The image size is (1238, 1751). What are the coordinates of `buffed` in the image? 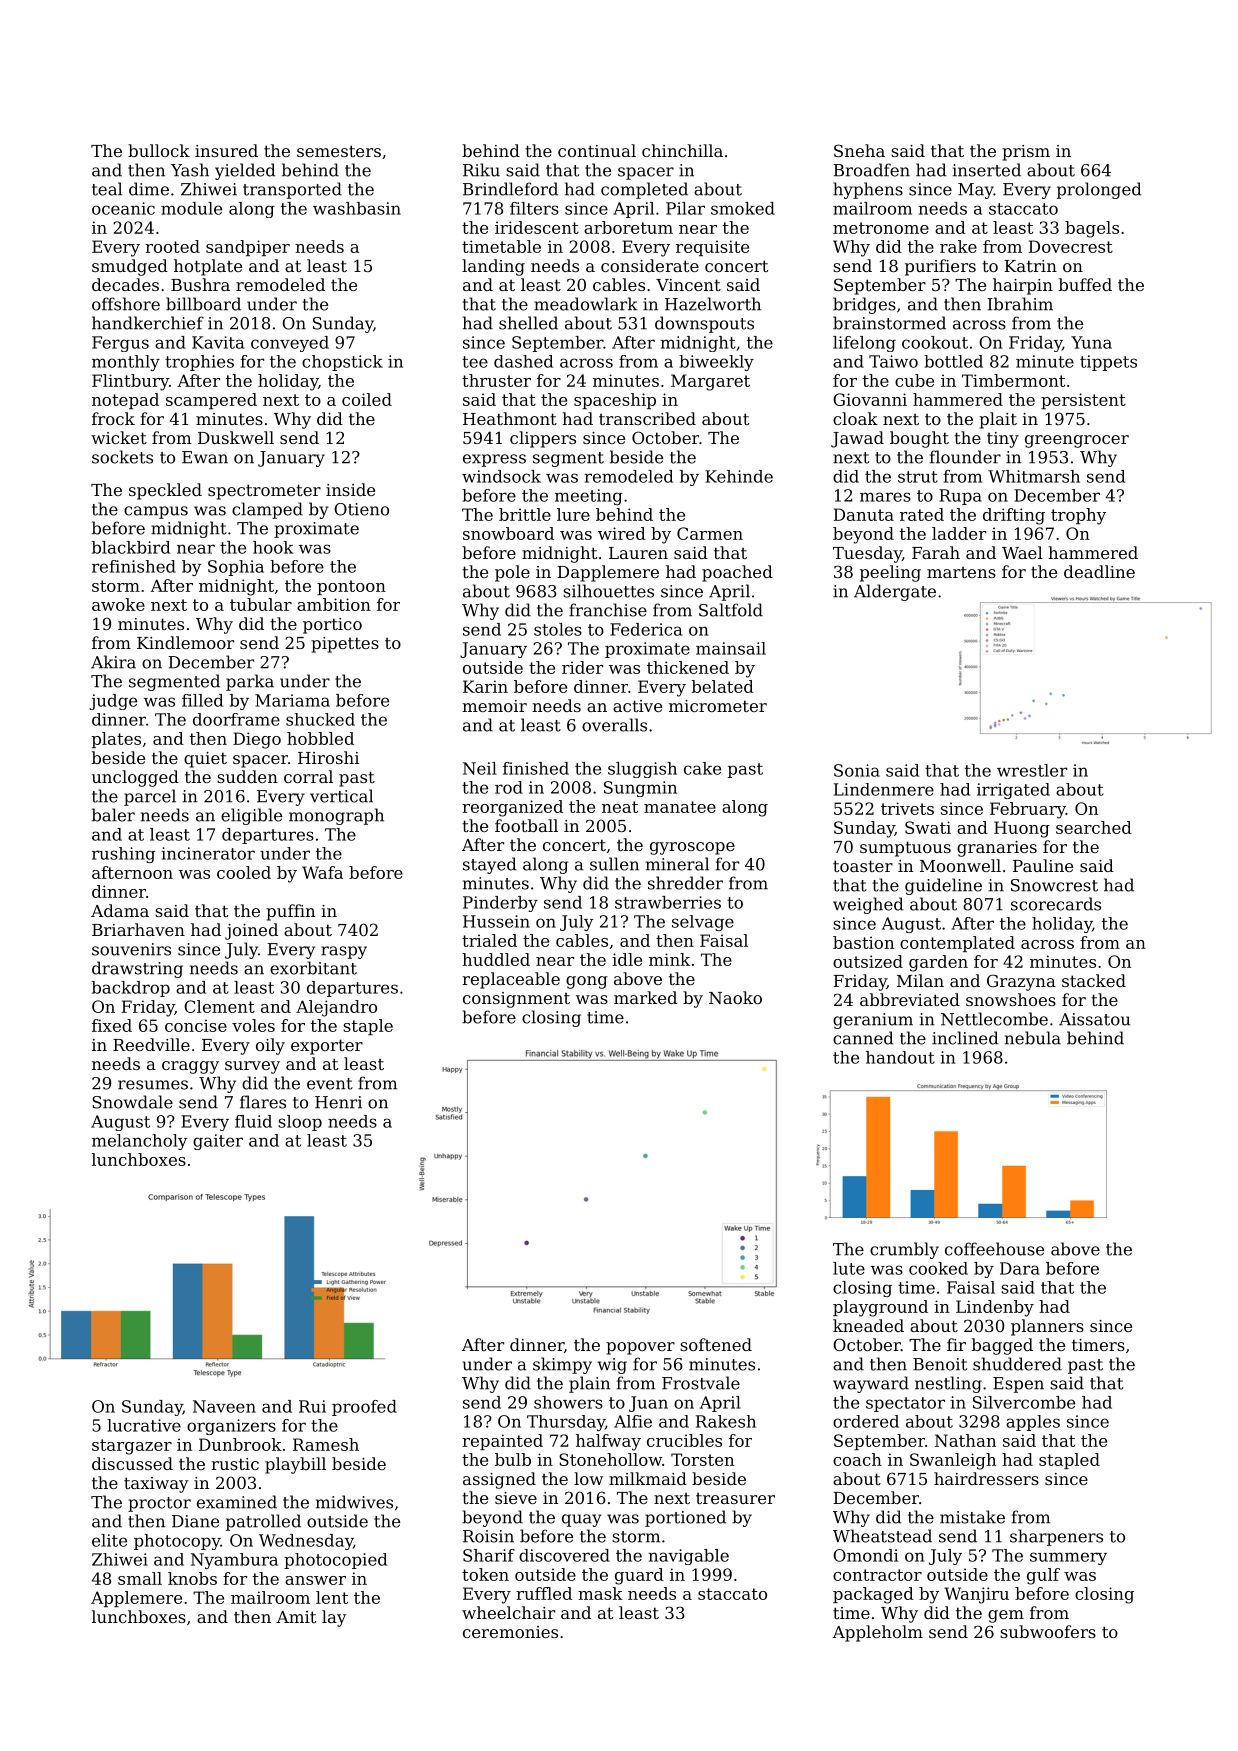 It's located at (1085, 284).
